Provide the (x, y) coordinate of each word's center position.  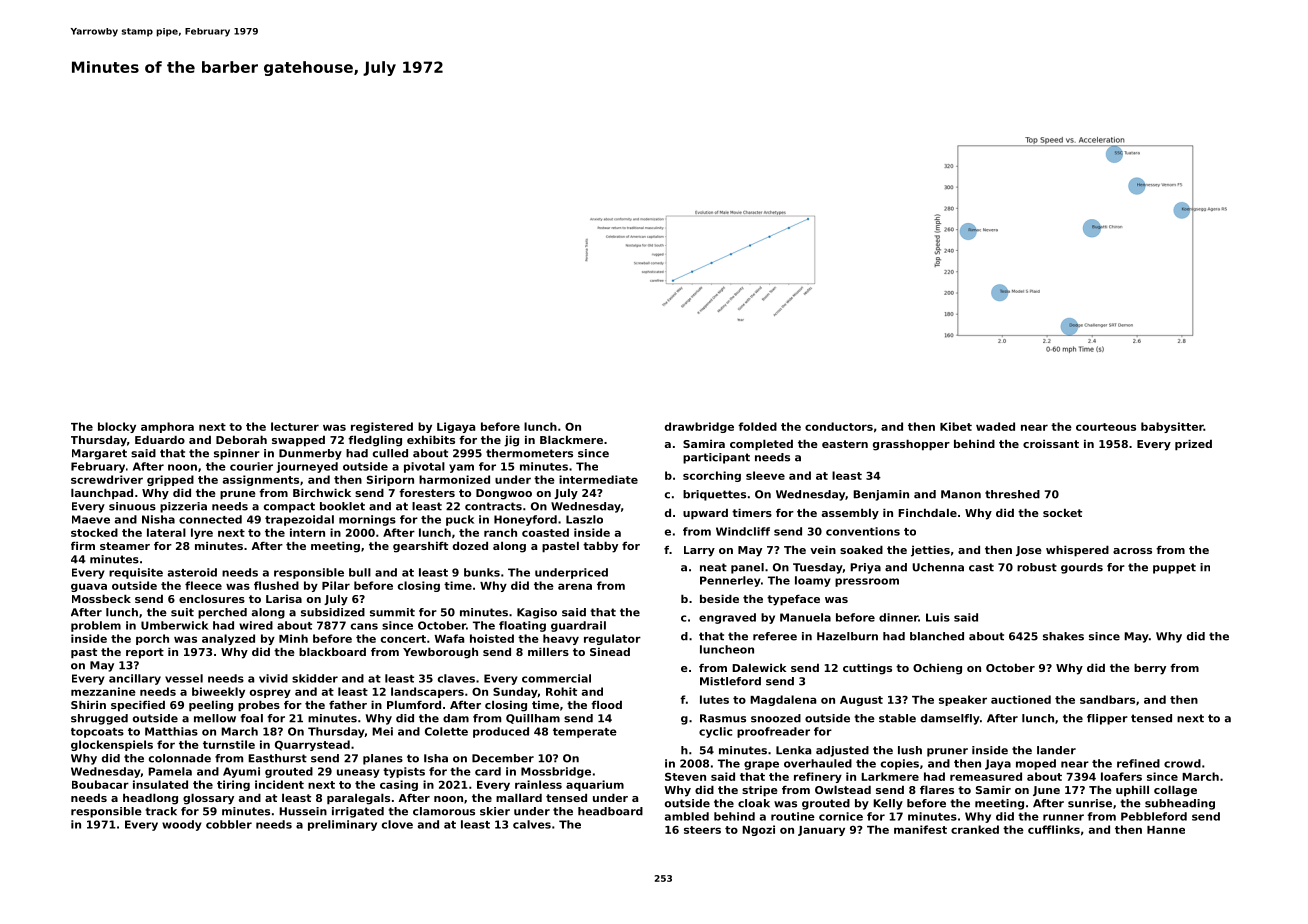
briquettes (714, 495)
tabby (600, 547)
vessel (184, 678)
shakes (1063, 636)
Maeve (91, 519)
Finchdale (927, 512)
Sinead (610, 651)
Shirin (88, 704)
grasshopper (911, 445)
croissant (1051, 443)
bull (360, 572)
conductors (839, 426)
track (161, 811)
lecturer (295, 426)
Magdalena (783, 700)
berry (1150, 669)
